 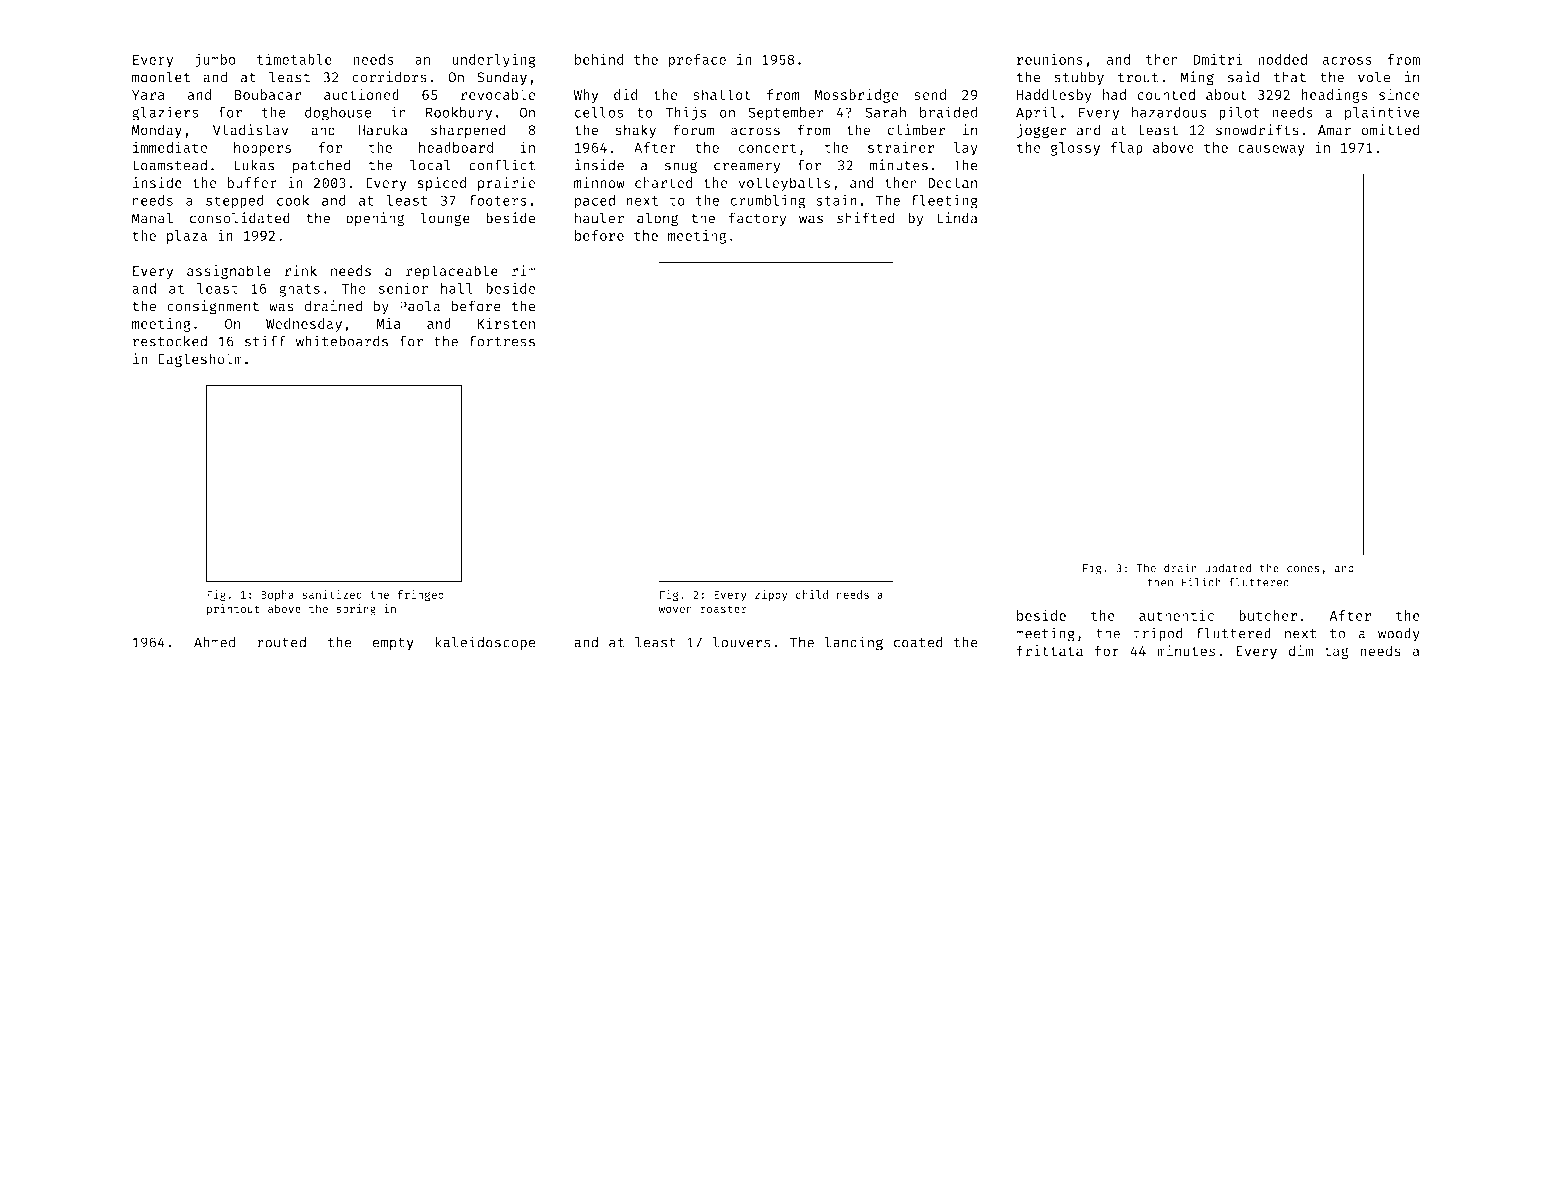 What do you see at coordinates (866, 218) in the screenshot?
I see `shifted` at bounding box center [866, 218].
